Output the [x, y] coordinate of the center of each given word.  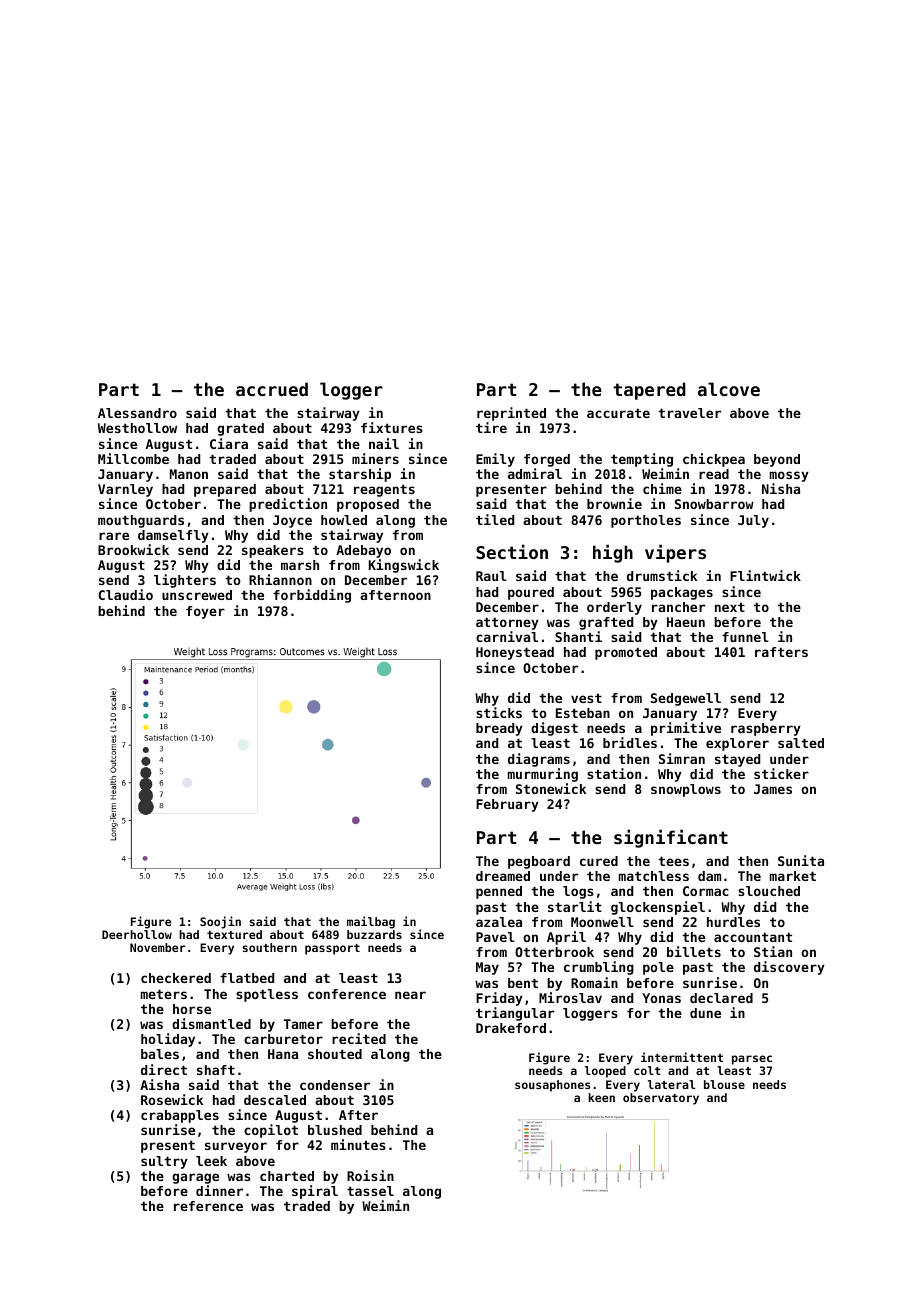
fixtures [392, 427]
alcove [729, 389]
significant [671, 838]
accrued [272, 389]
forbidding [312, 596]
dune [705, 1013]
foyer [205, 612]
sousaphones [552, 1086]
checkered [176, 978]
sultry [164, 1162]
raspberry [766, 729]
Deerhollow [137, 934]
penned [499, 892]
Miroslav [570, 997]
